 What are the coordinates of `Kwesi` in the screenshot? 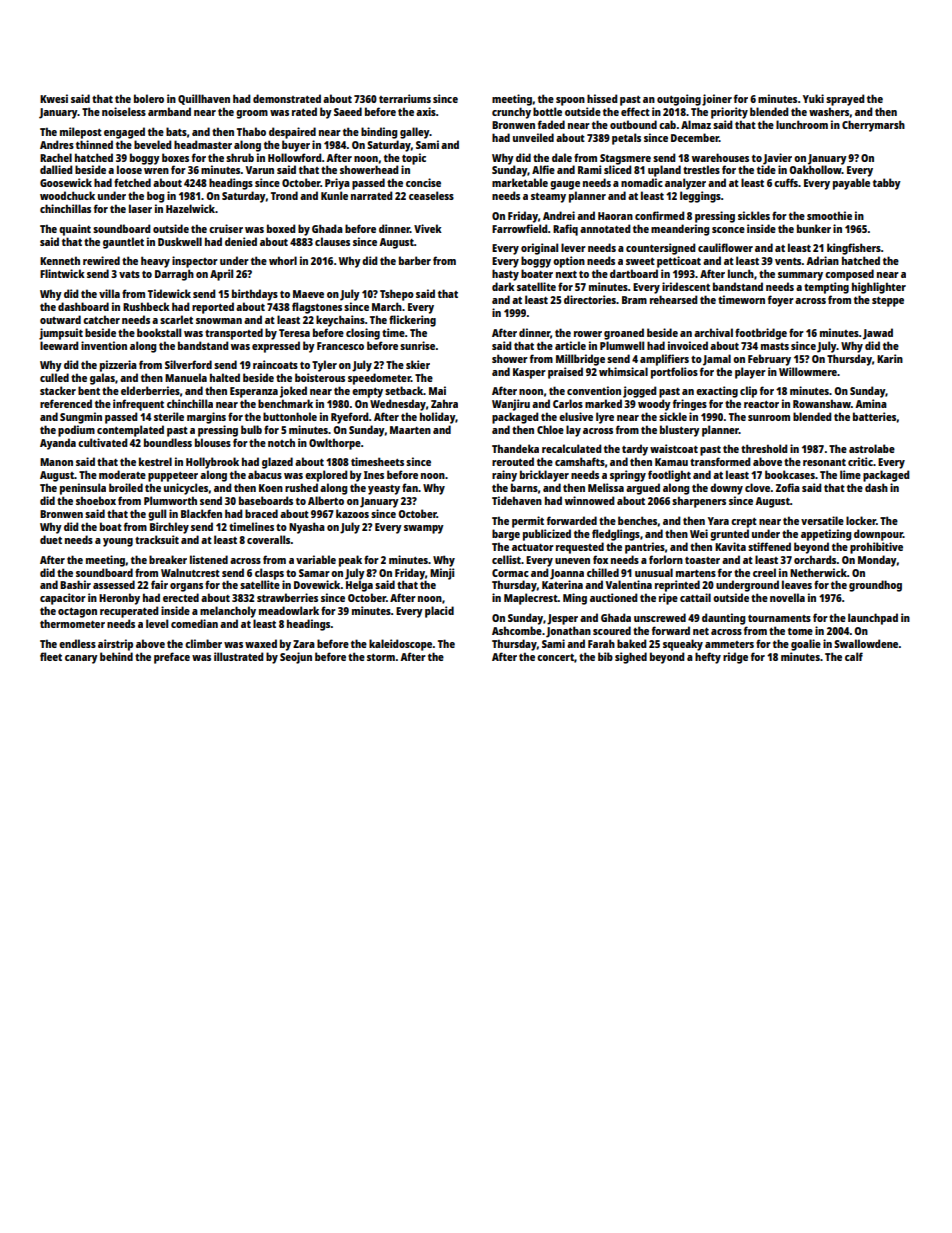 It's located at (54, 98).
